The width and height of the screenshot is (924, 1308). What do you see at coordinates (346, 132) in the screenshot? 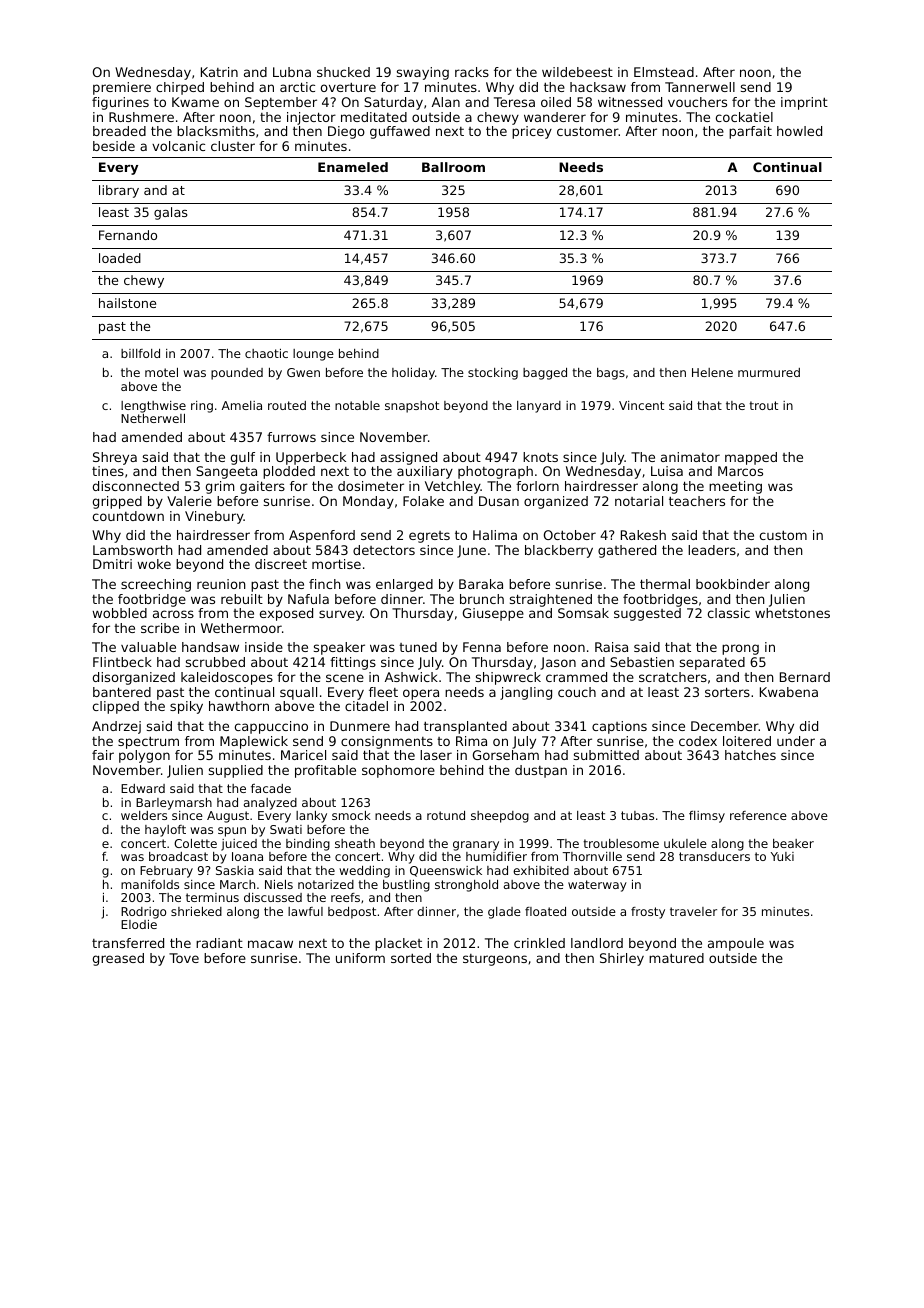
I see `Diego` at bounding box center [346, 132].
